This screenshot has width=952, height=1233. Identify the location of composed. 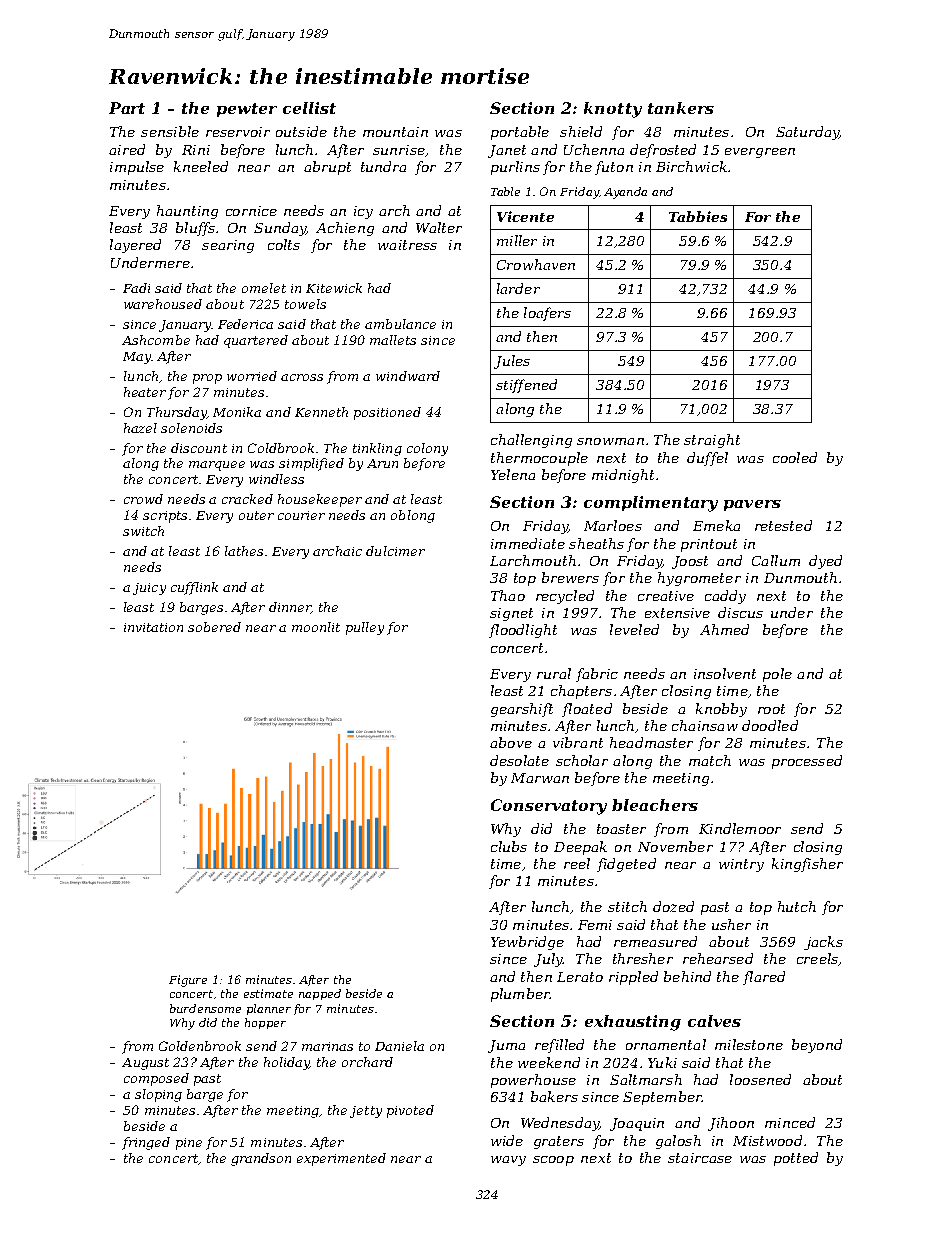
(156, 1079).
